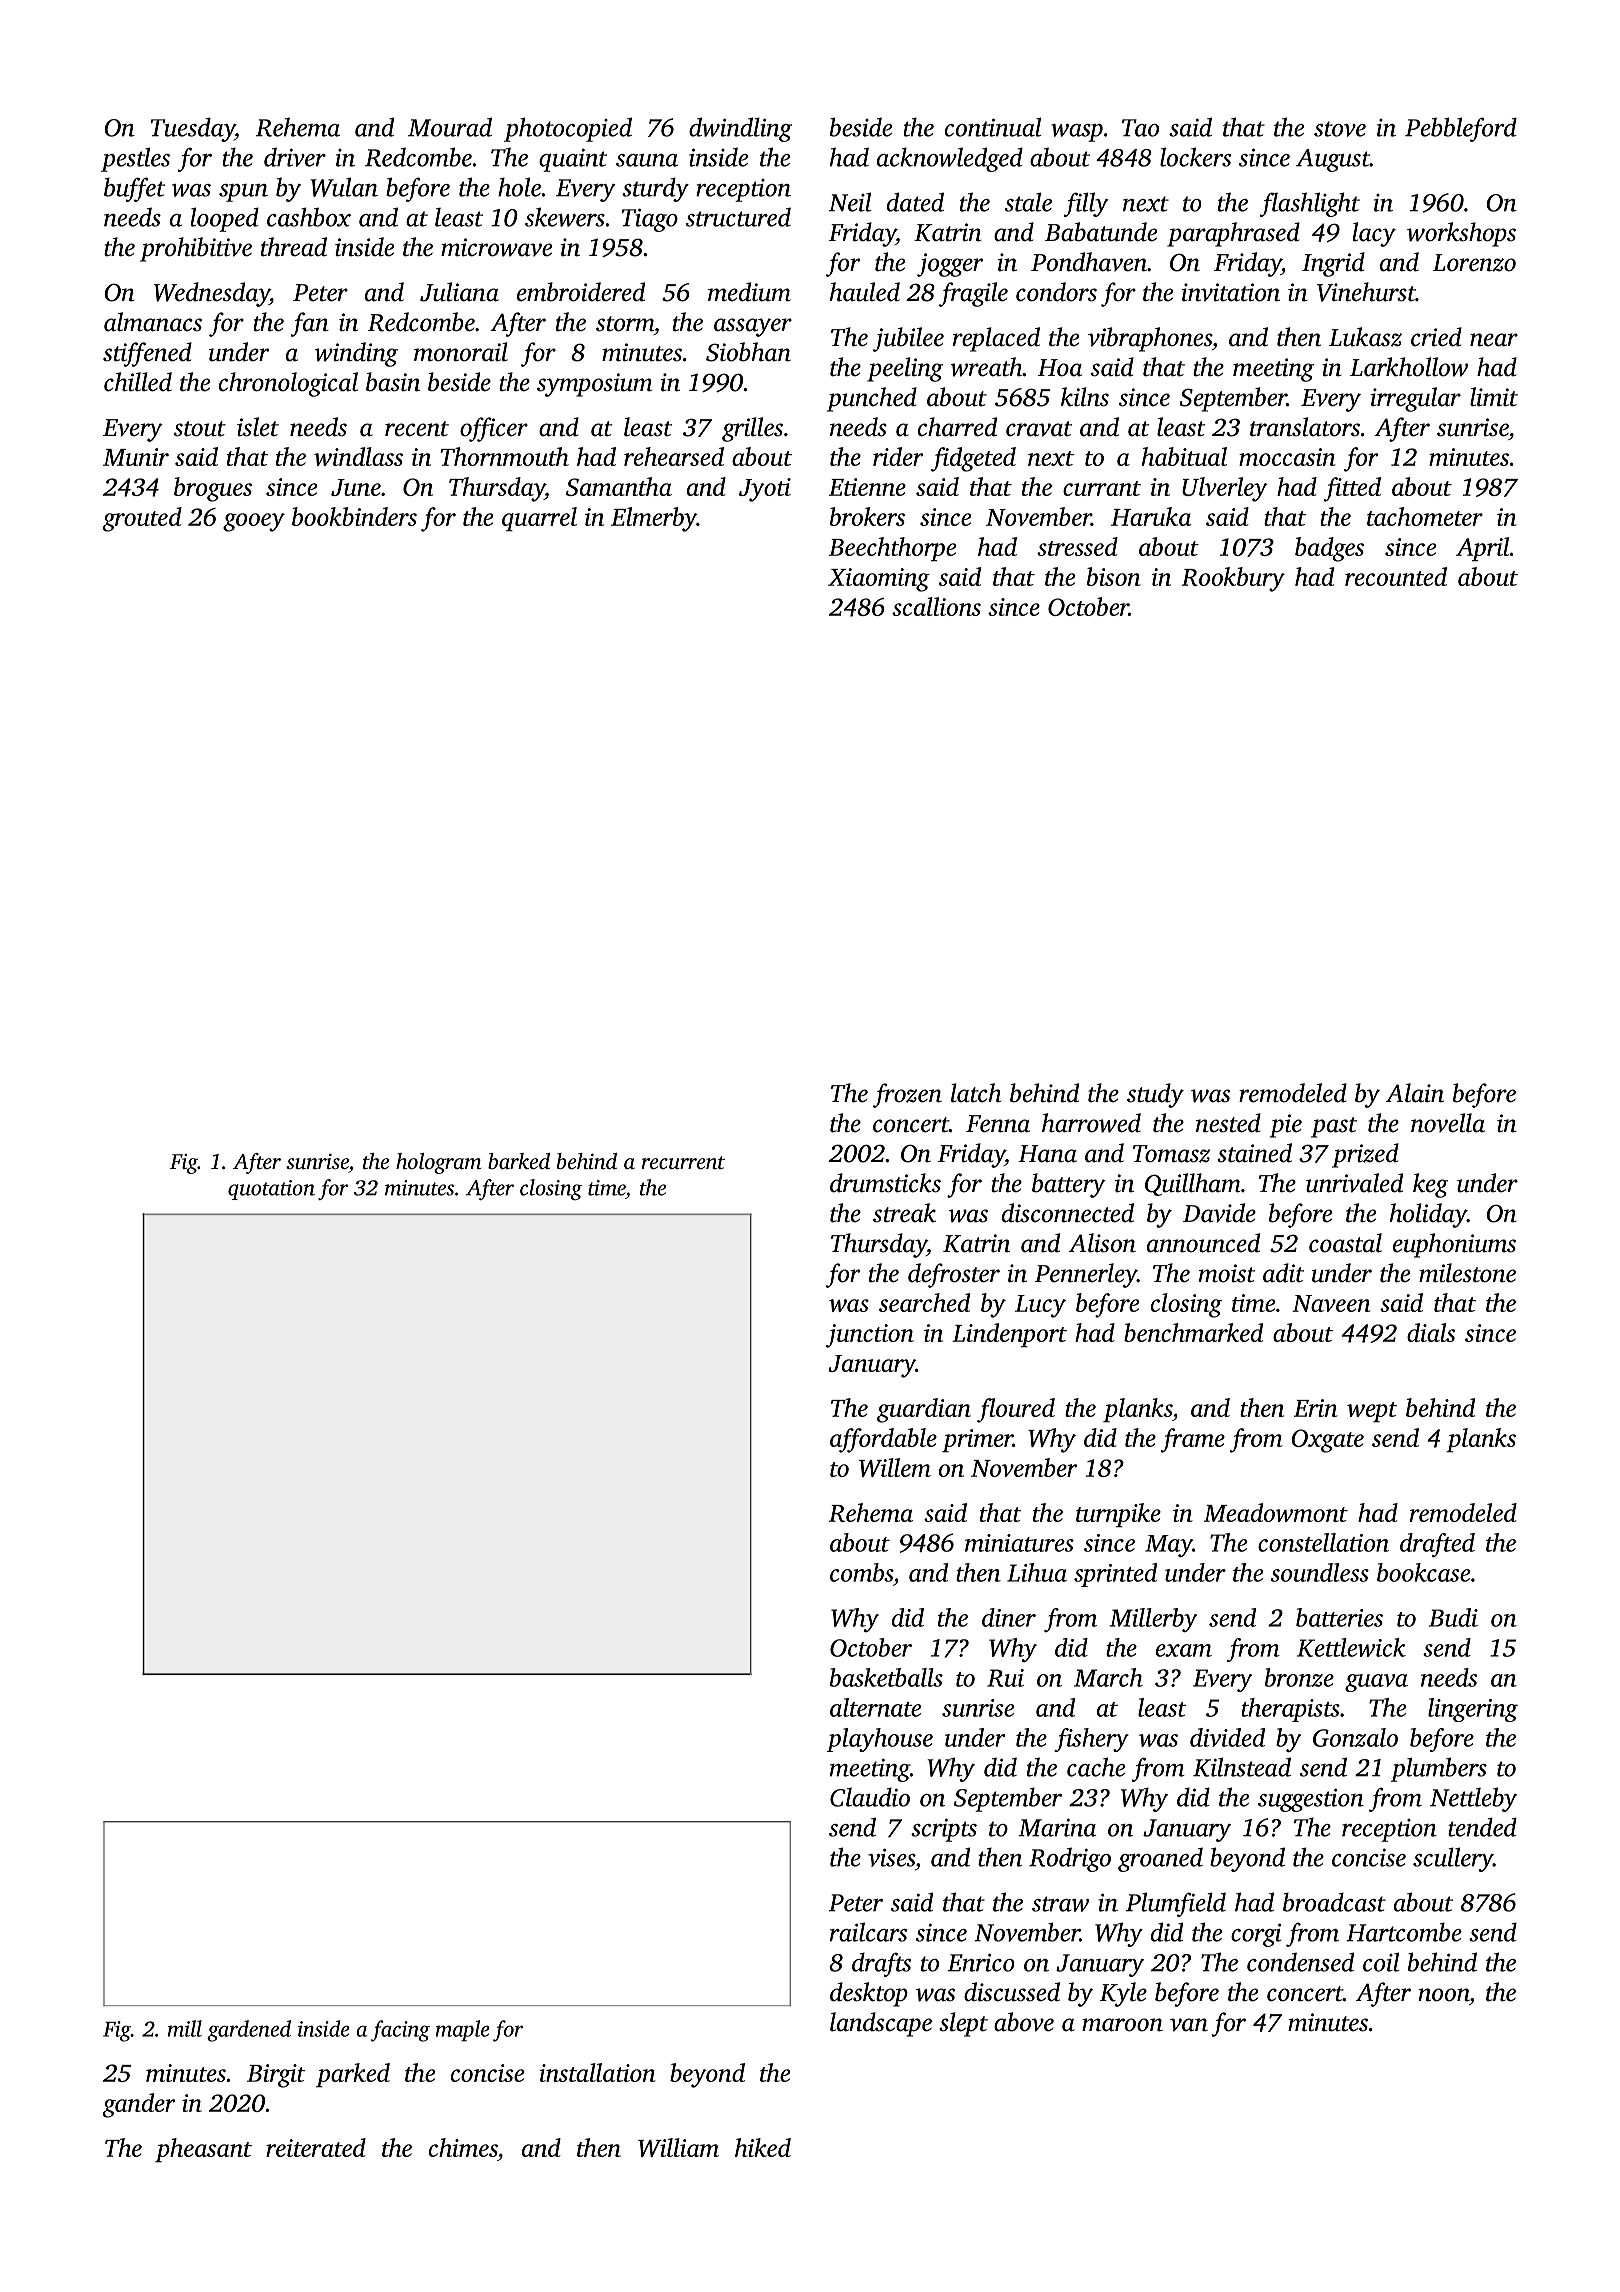 This screenshot has width=1620, height=2292. I want to click on Tuesday, so click(193, 129).
